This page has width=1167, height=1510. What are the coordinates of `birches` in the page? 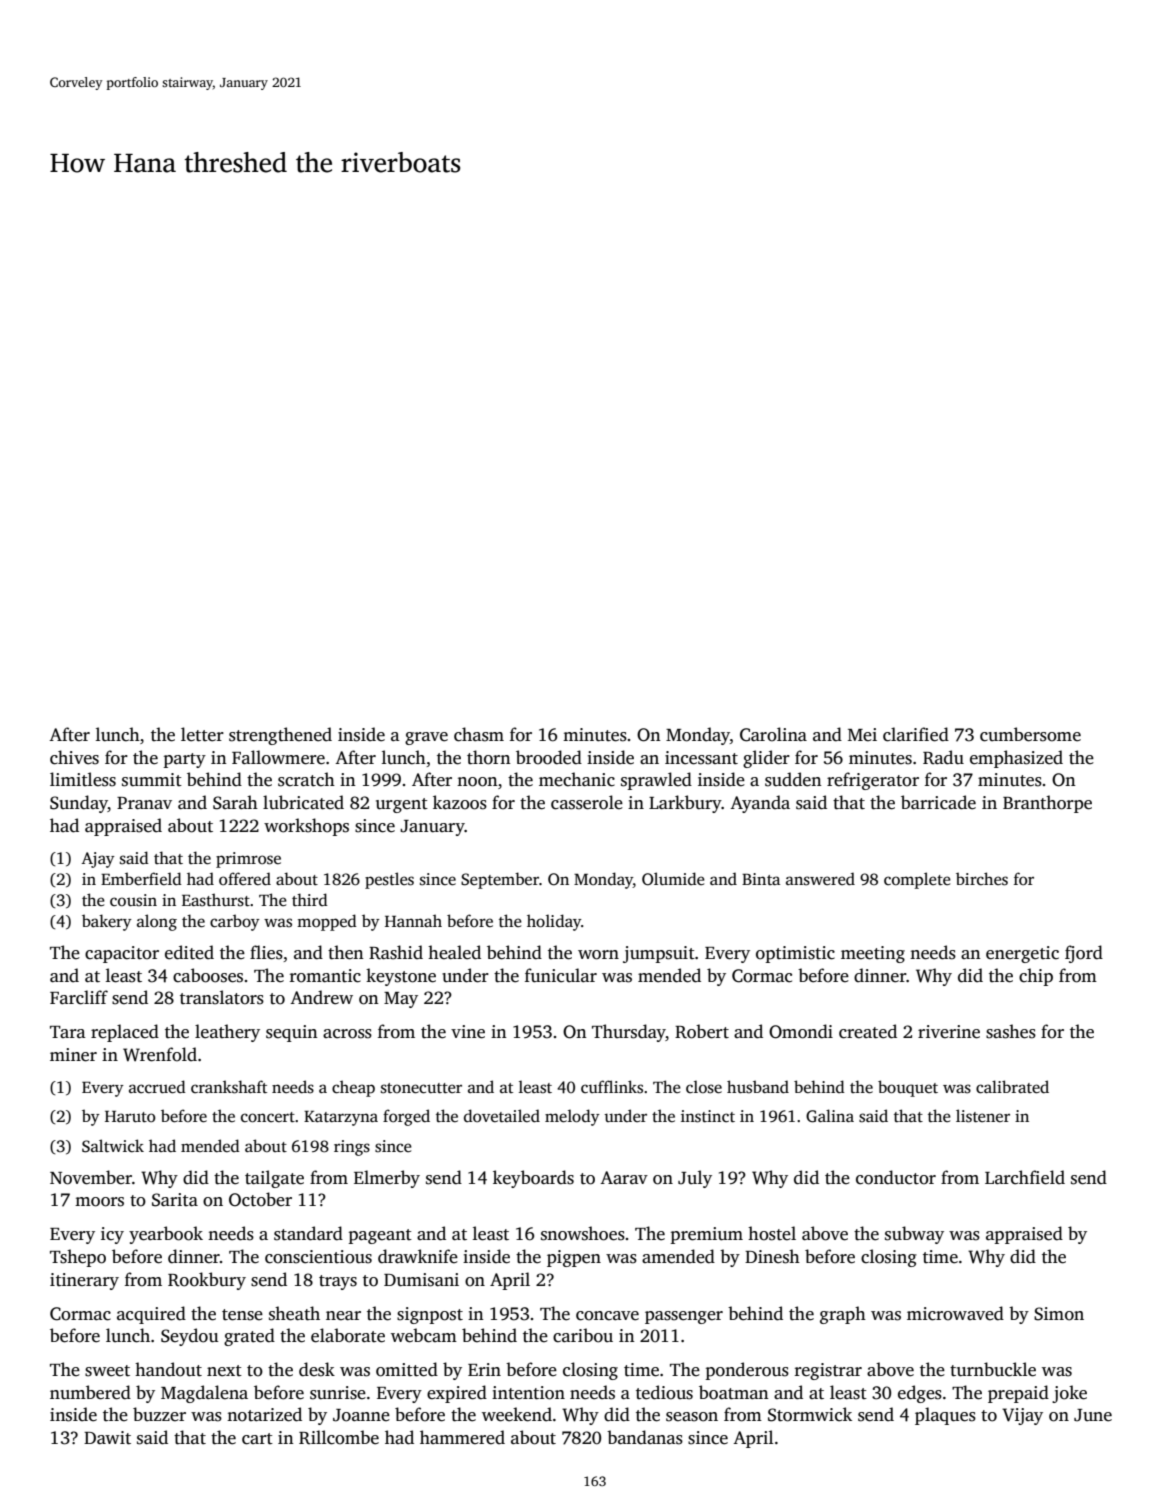 It's located at (982, 879).
